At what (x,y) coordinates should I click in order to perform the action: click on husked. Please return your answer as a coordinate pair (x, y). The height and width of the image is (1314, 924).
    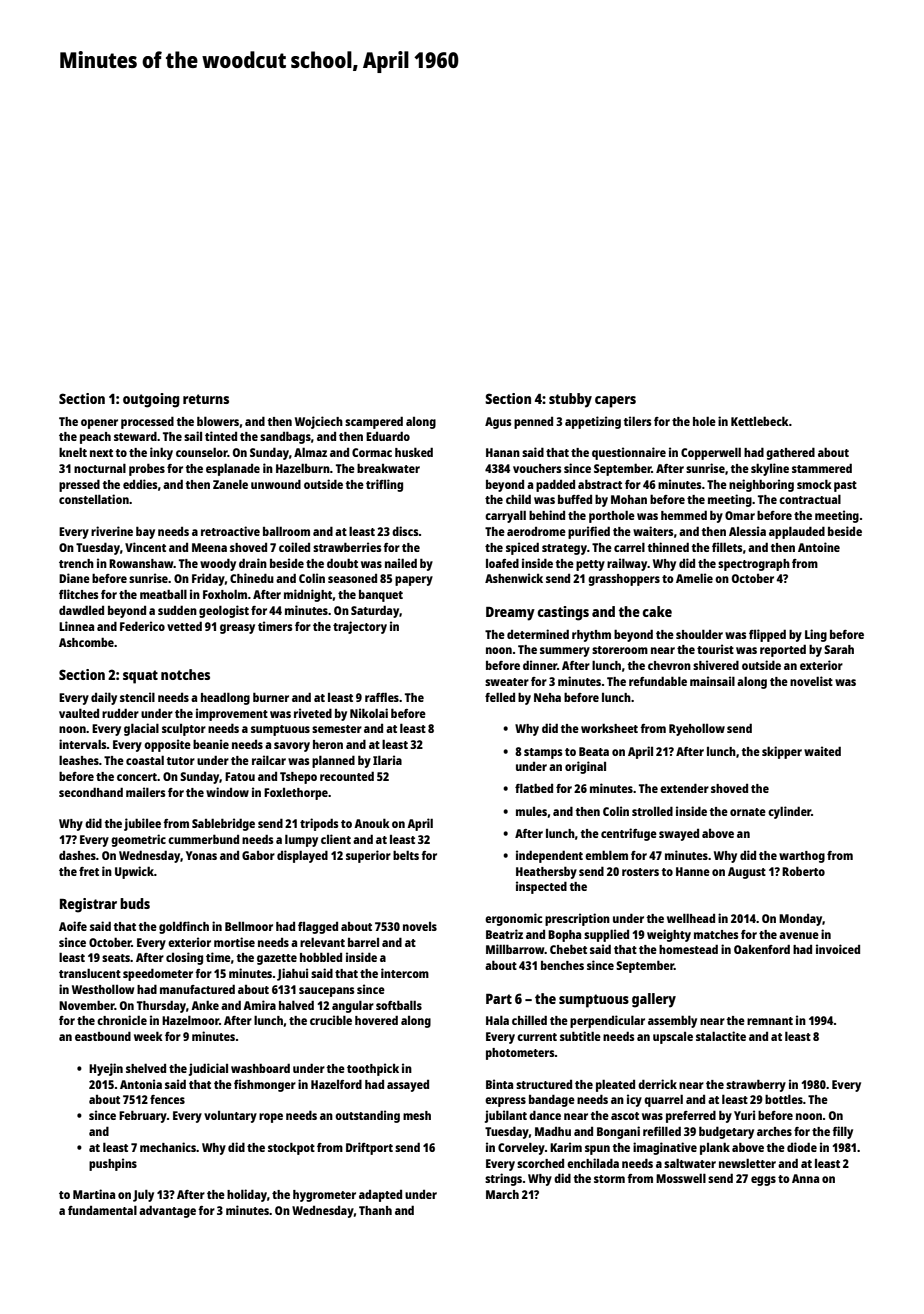
    Looking at the image, I should click on (414, 452).
